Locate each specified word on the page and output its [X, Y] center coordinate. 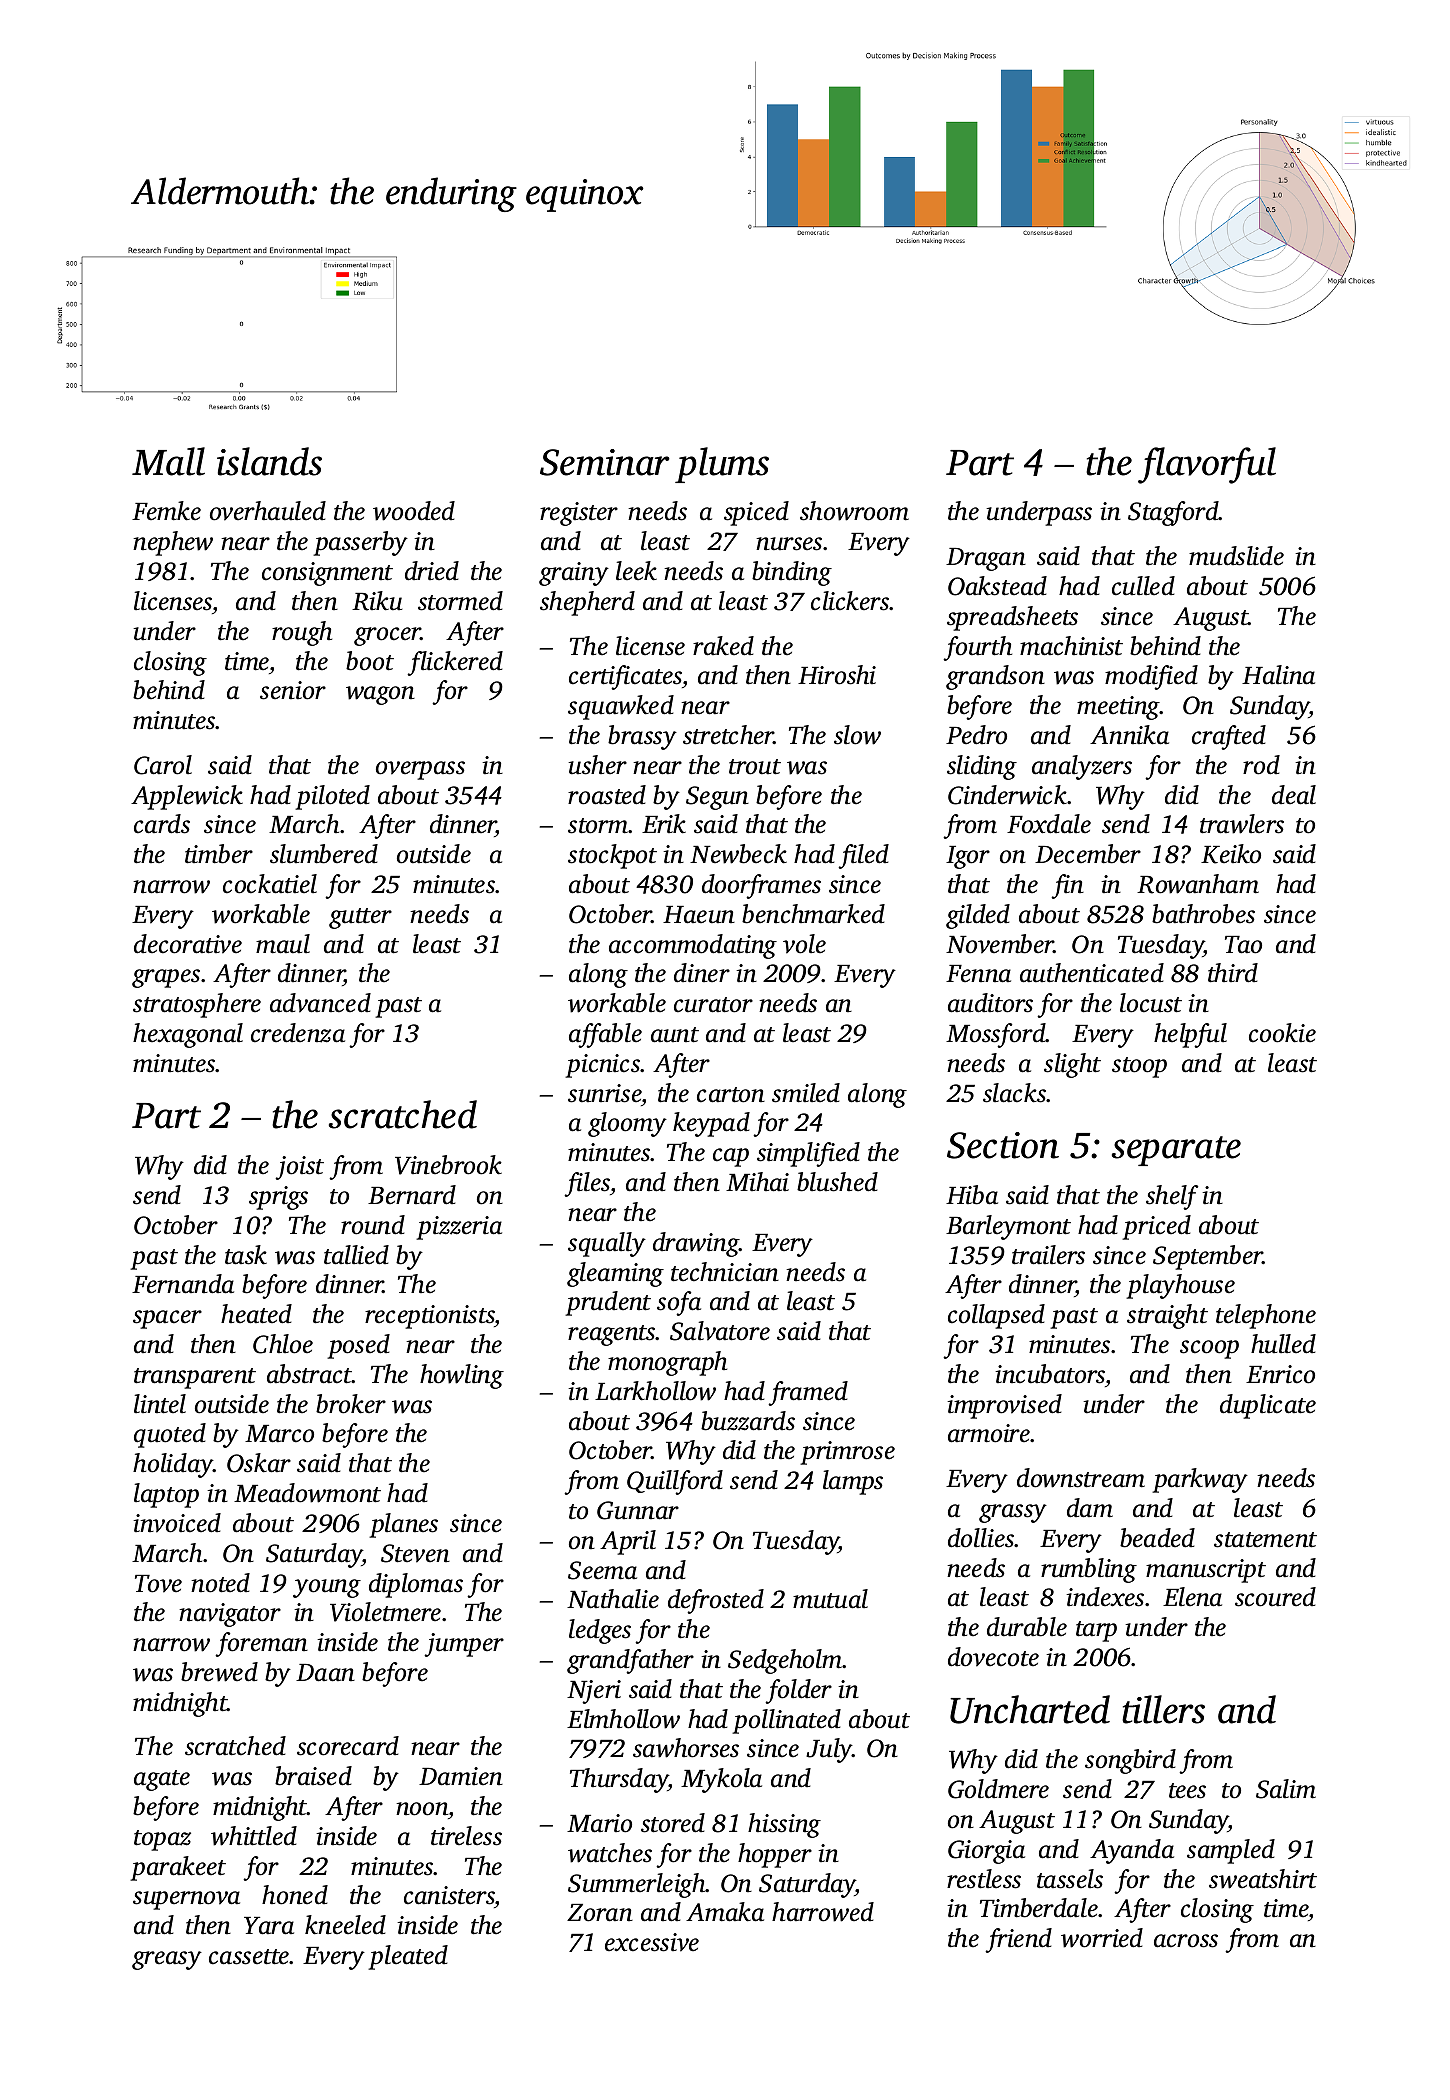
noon [422, 1809]
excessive [652, 1942]
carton [731, 1095]
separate [1176, 1151]
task [246, 1255]
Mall [168, 461]
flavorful [1207, 465]
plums [722, 465]
